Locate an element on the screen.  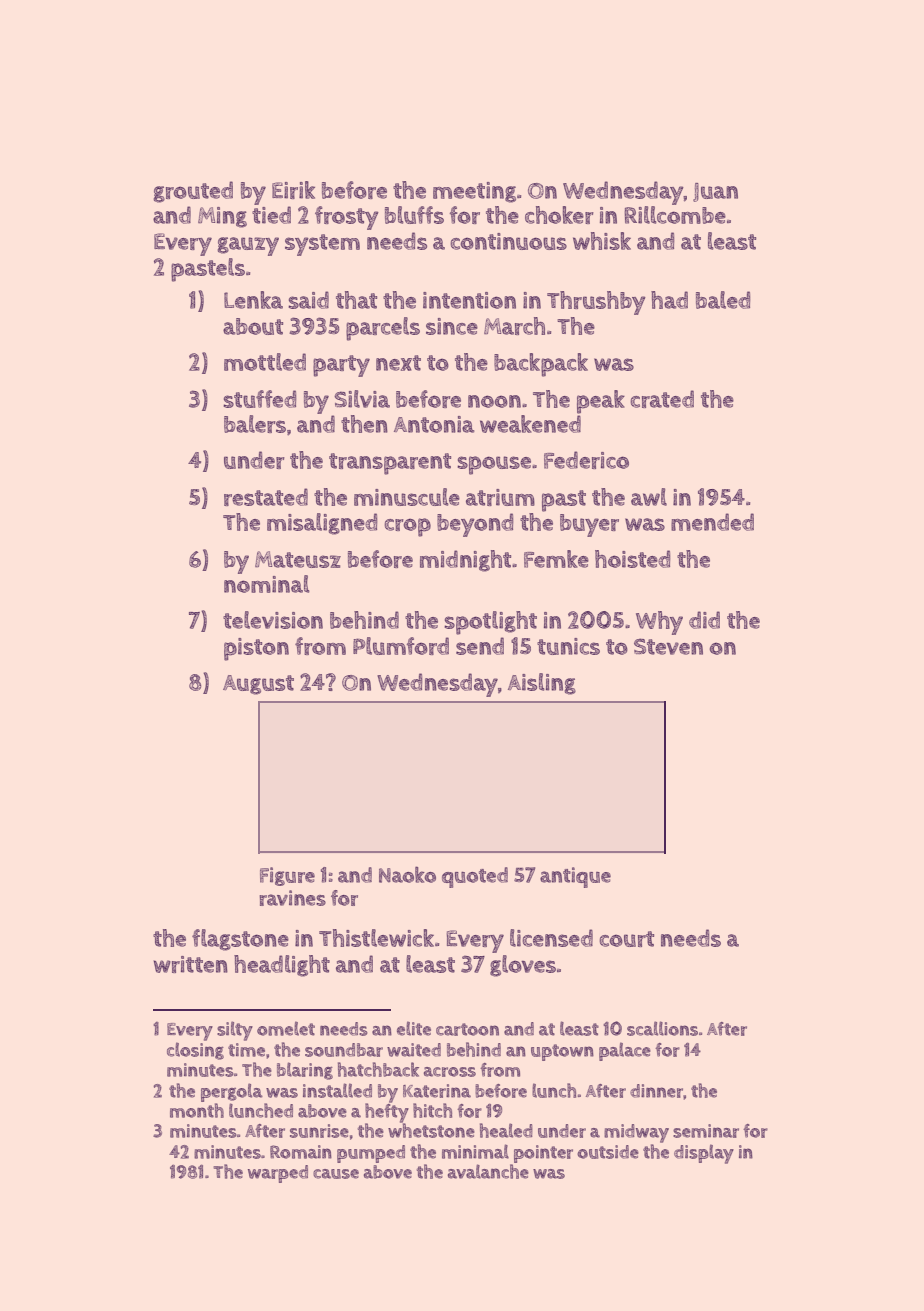
Juan is located at coordinates (715, 192).
